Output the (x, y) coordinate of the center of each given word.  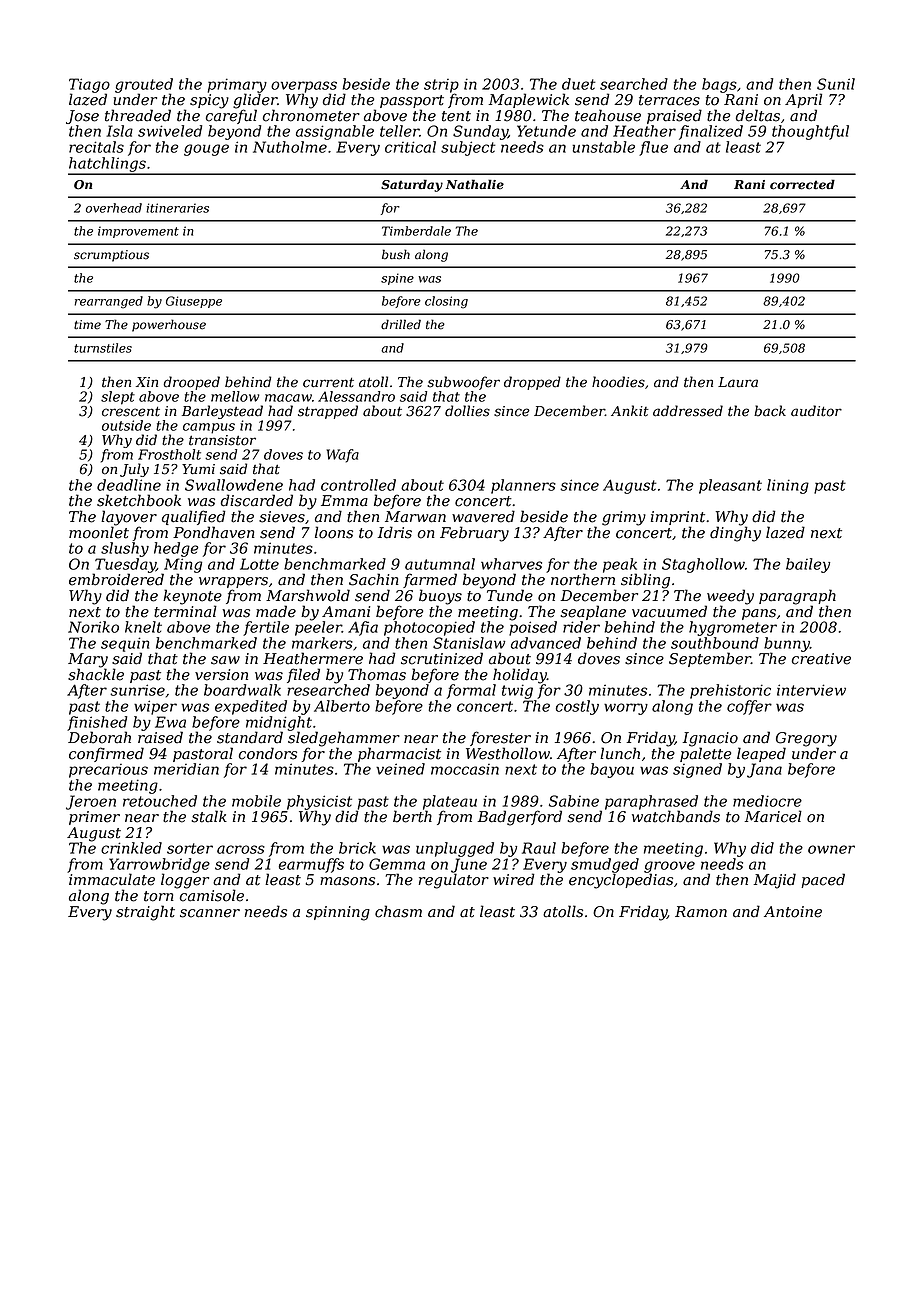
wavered (483, 516)
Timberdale (416, 231)
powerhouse (169, 325)
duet (578, 84)
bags (719, 85)
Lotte (259, 564)
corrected (802, 184)
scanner (210, 913)
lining (788, 486)
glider (255, 101)
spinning (338, 913)
